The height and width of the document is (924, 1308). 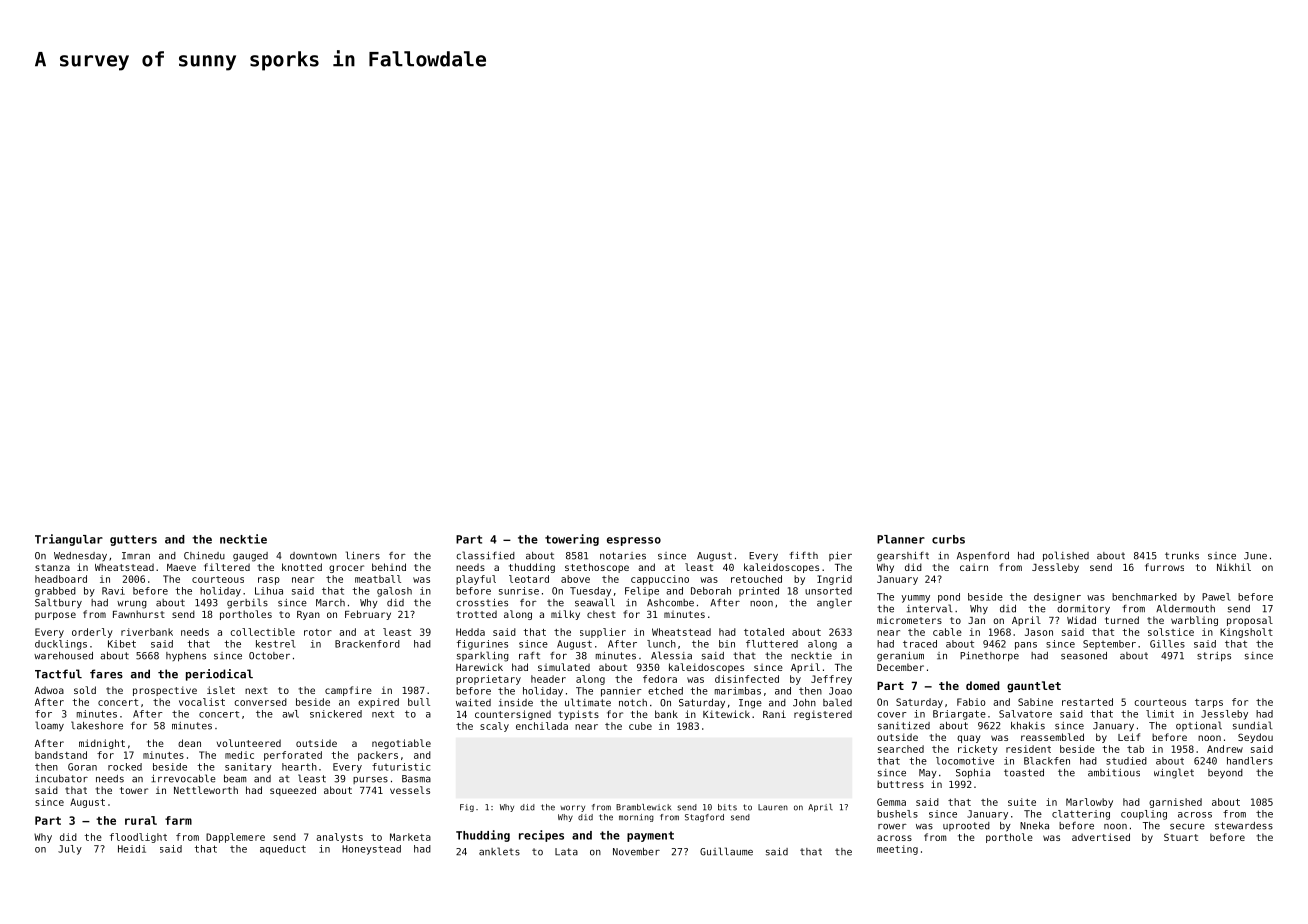 What do you see at coordinates (133, 540) in the document?
I see `gutters` at bounding box center [133, 540].
